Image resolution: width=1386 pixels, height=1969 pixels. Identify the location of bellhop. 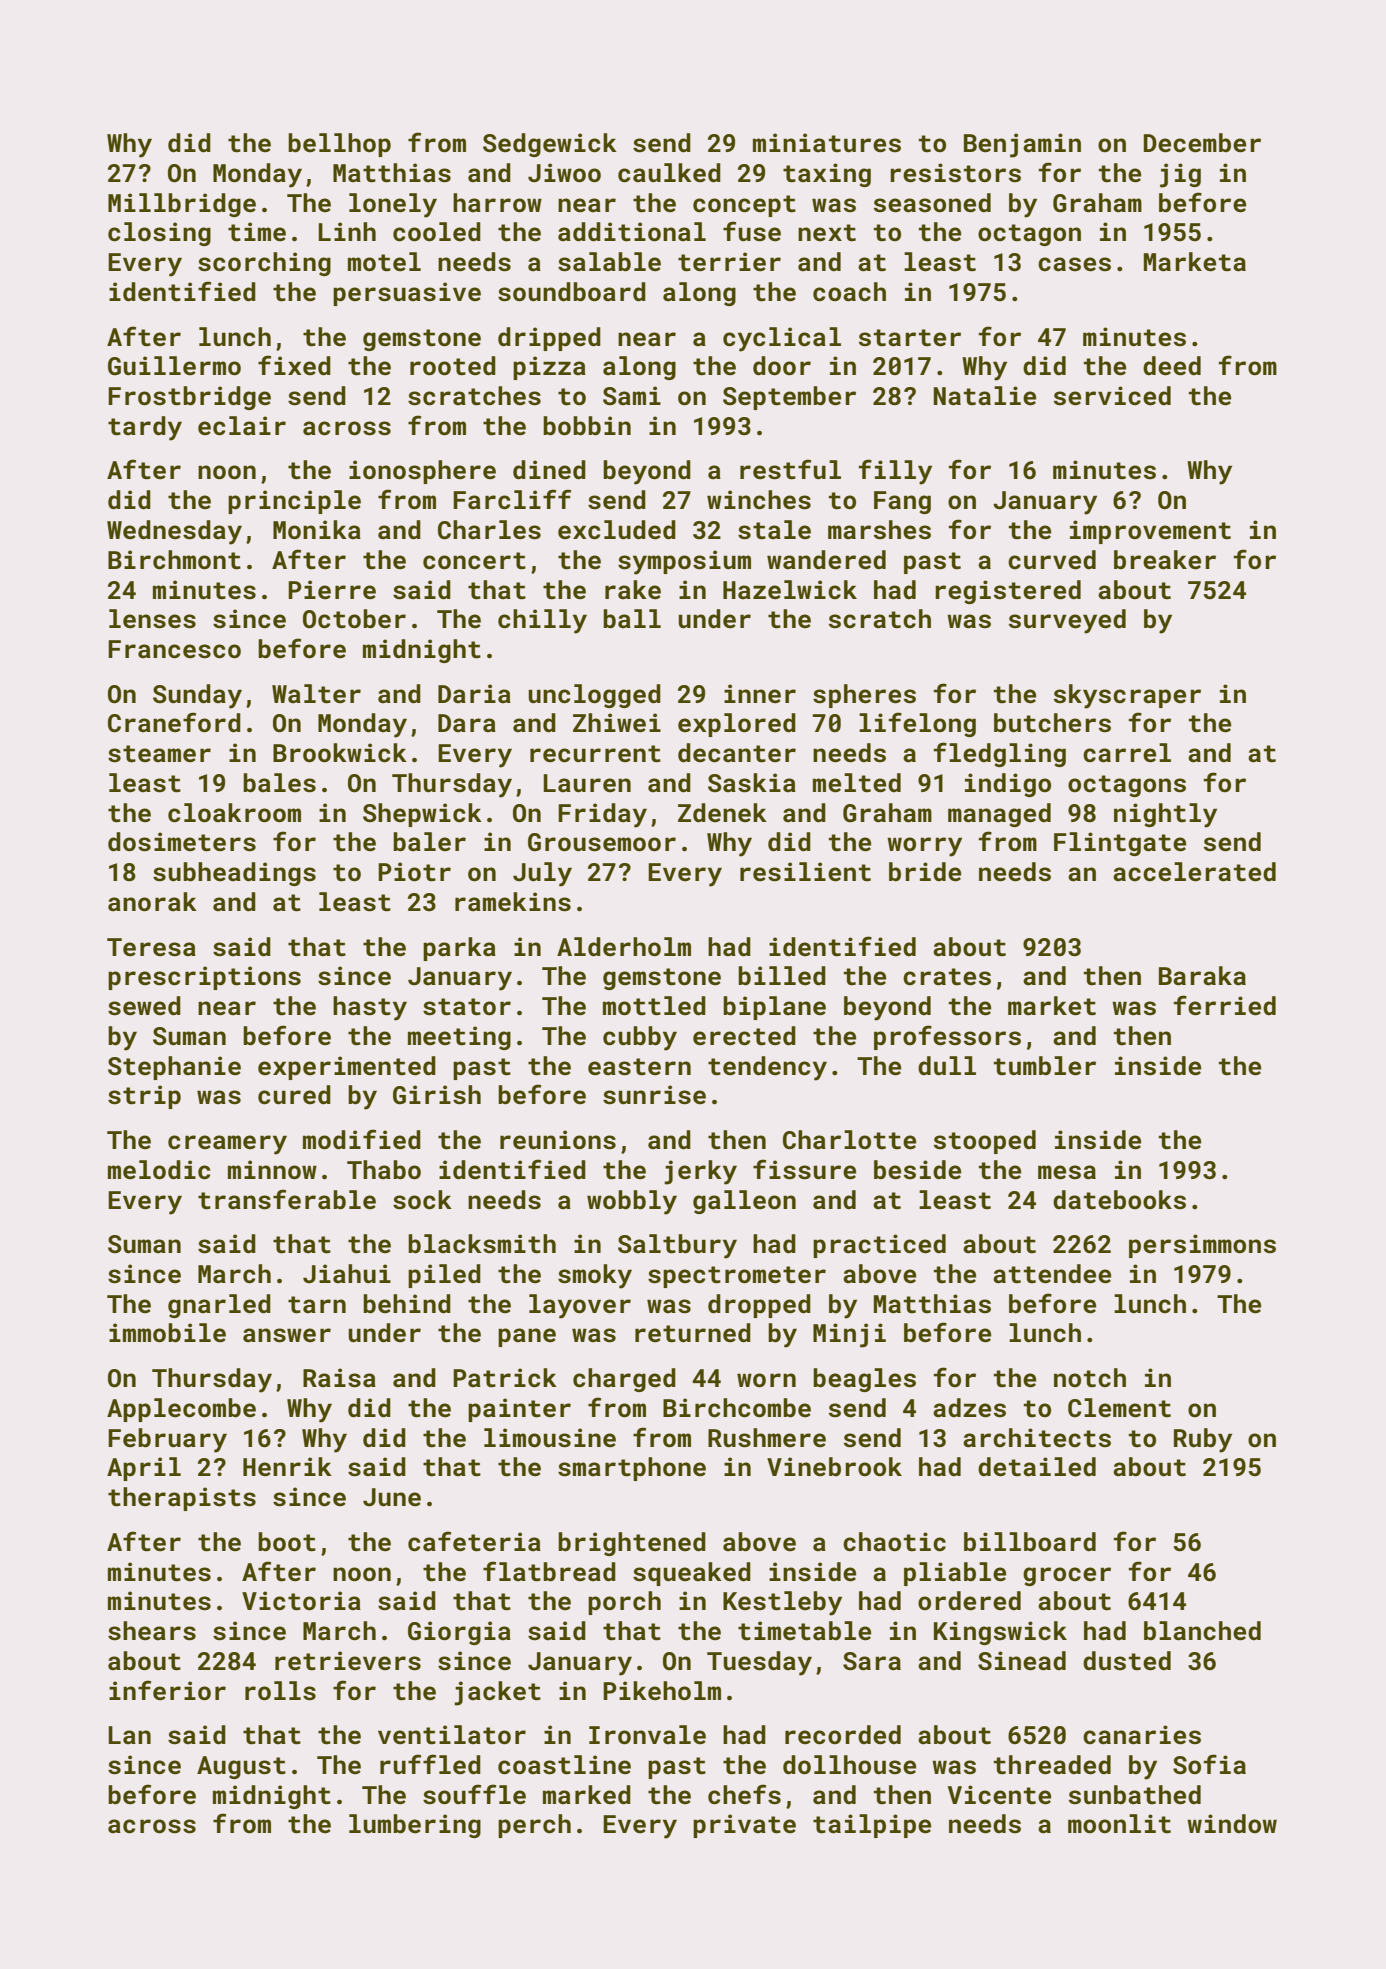
(339, 145).
